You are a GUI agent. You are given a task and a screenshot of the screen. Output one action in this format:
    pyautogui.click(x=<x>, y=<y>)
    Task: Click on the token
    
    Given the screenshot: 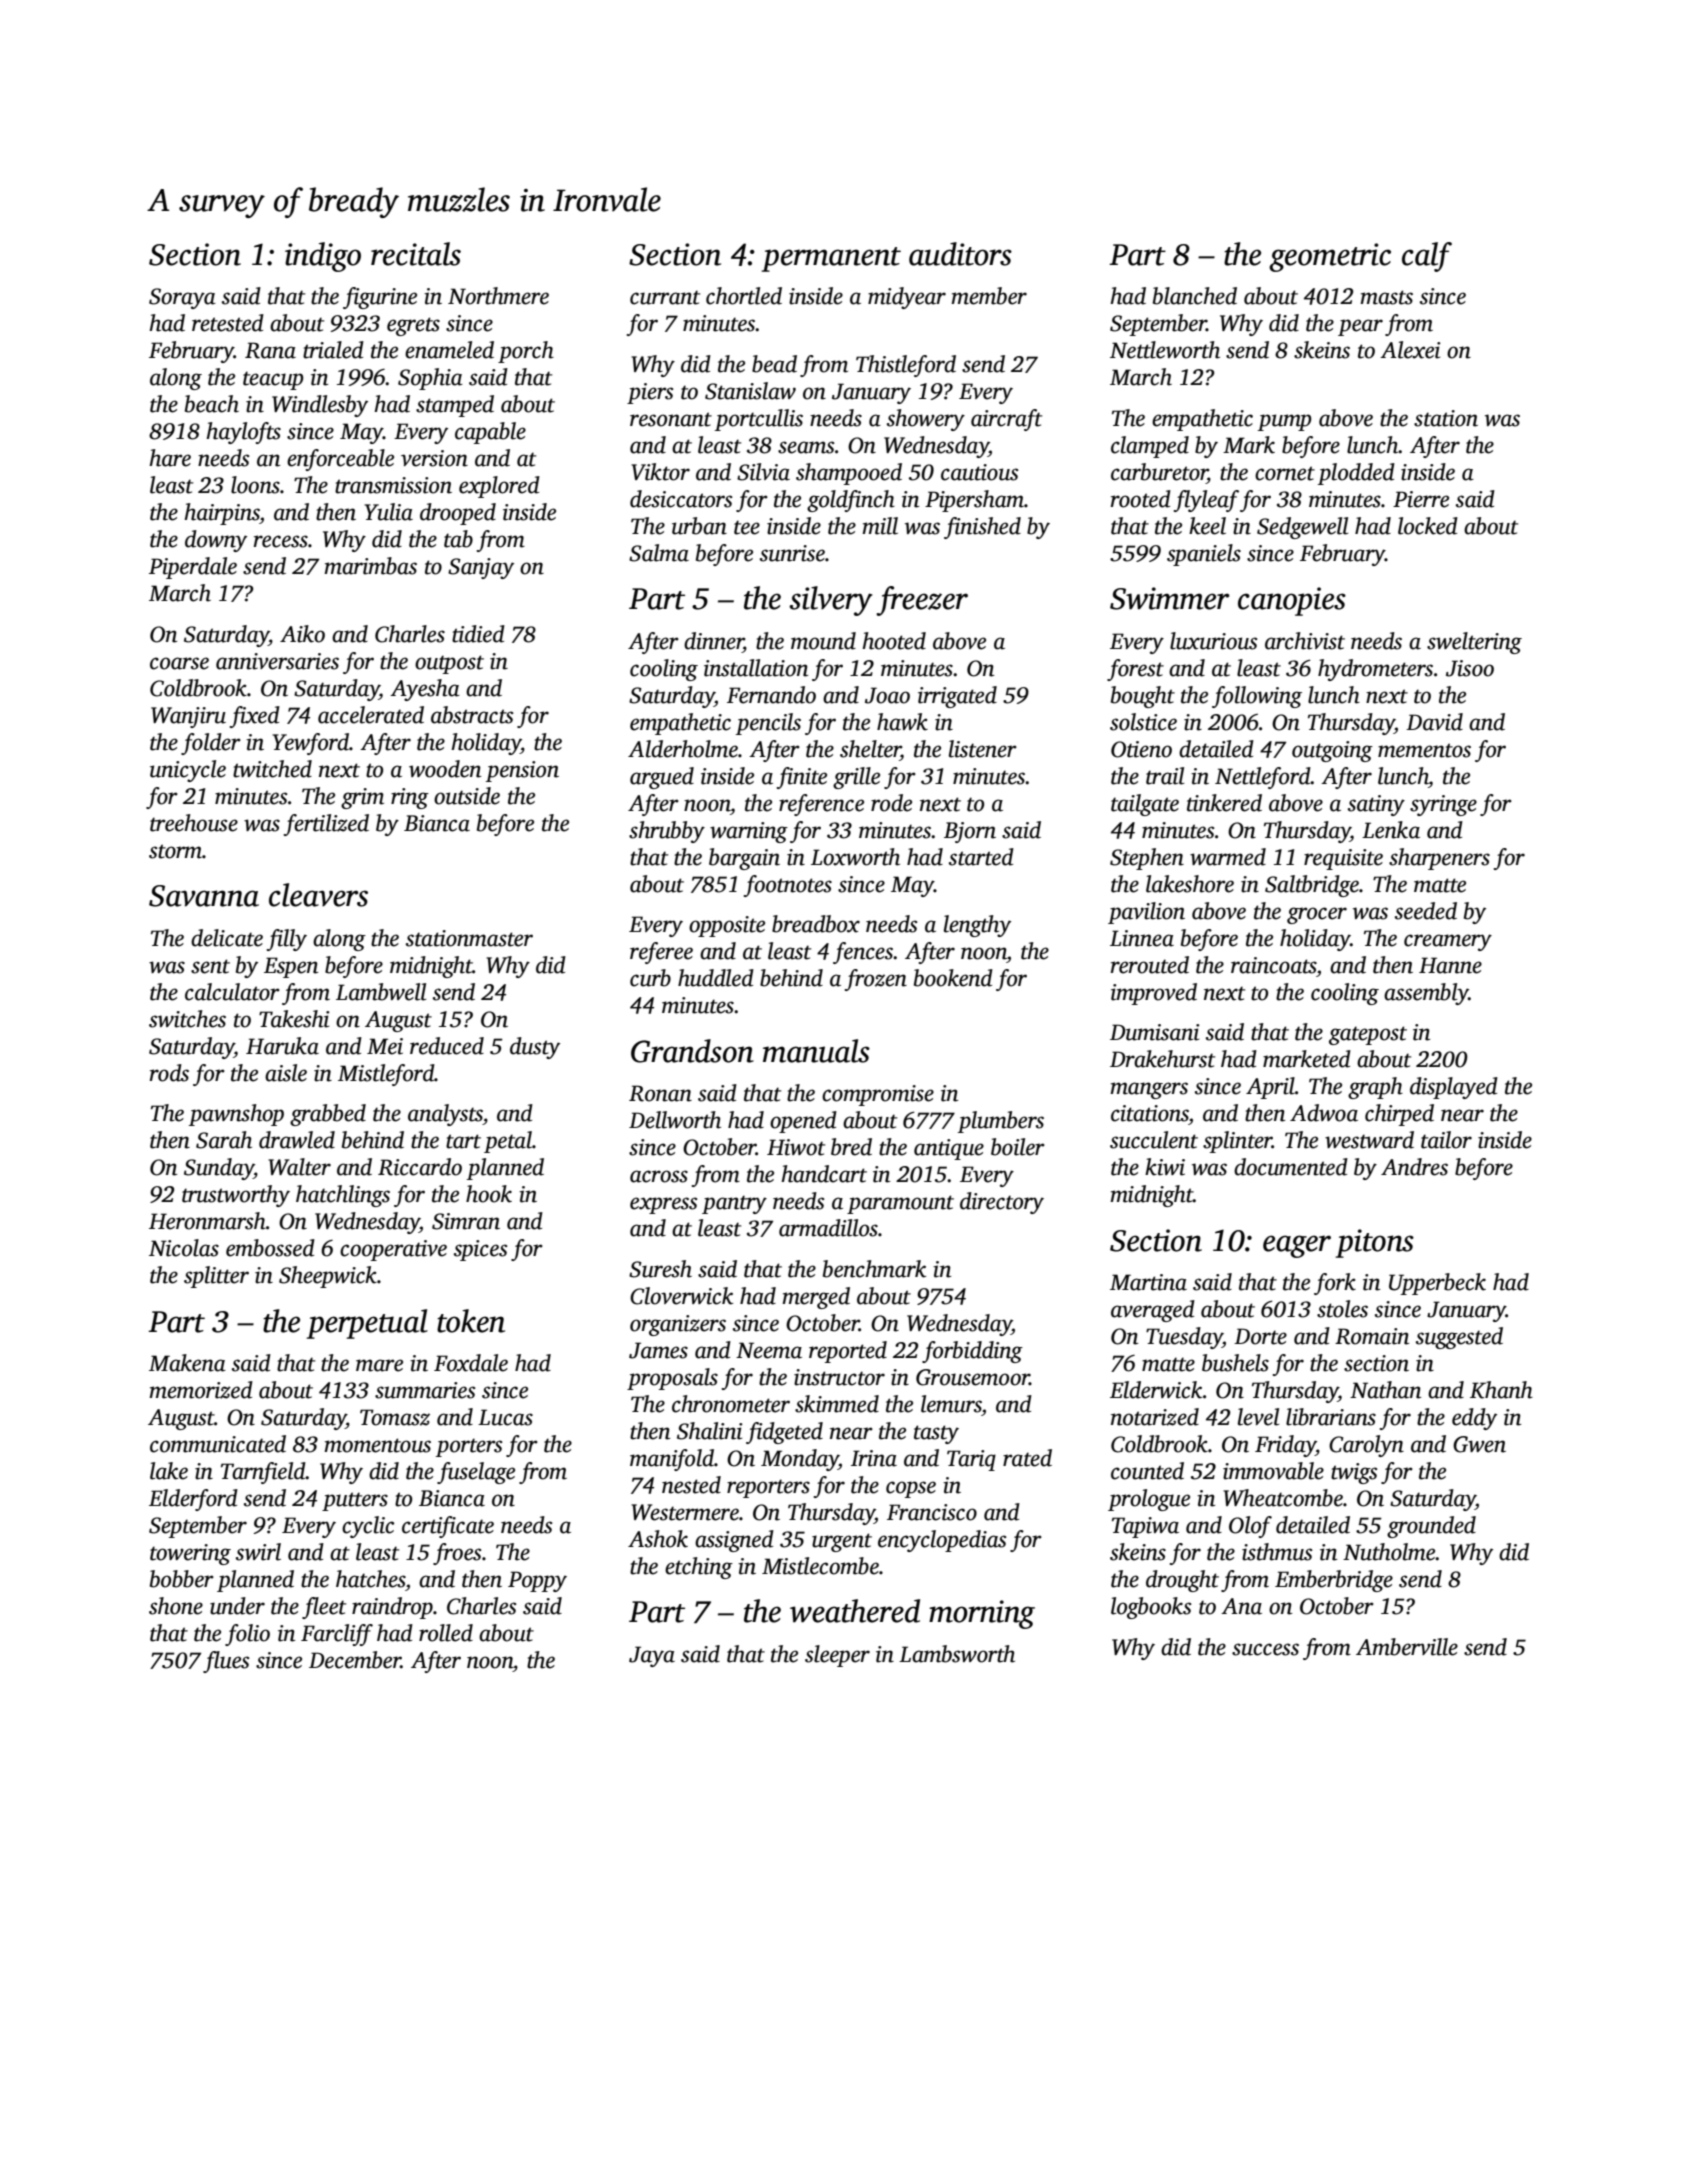 What is the action you would take?
    pyautogui.click(x=471, y=1321)
